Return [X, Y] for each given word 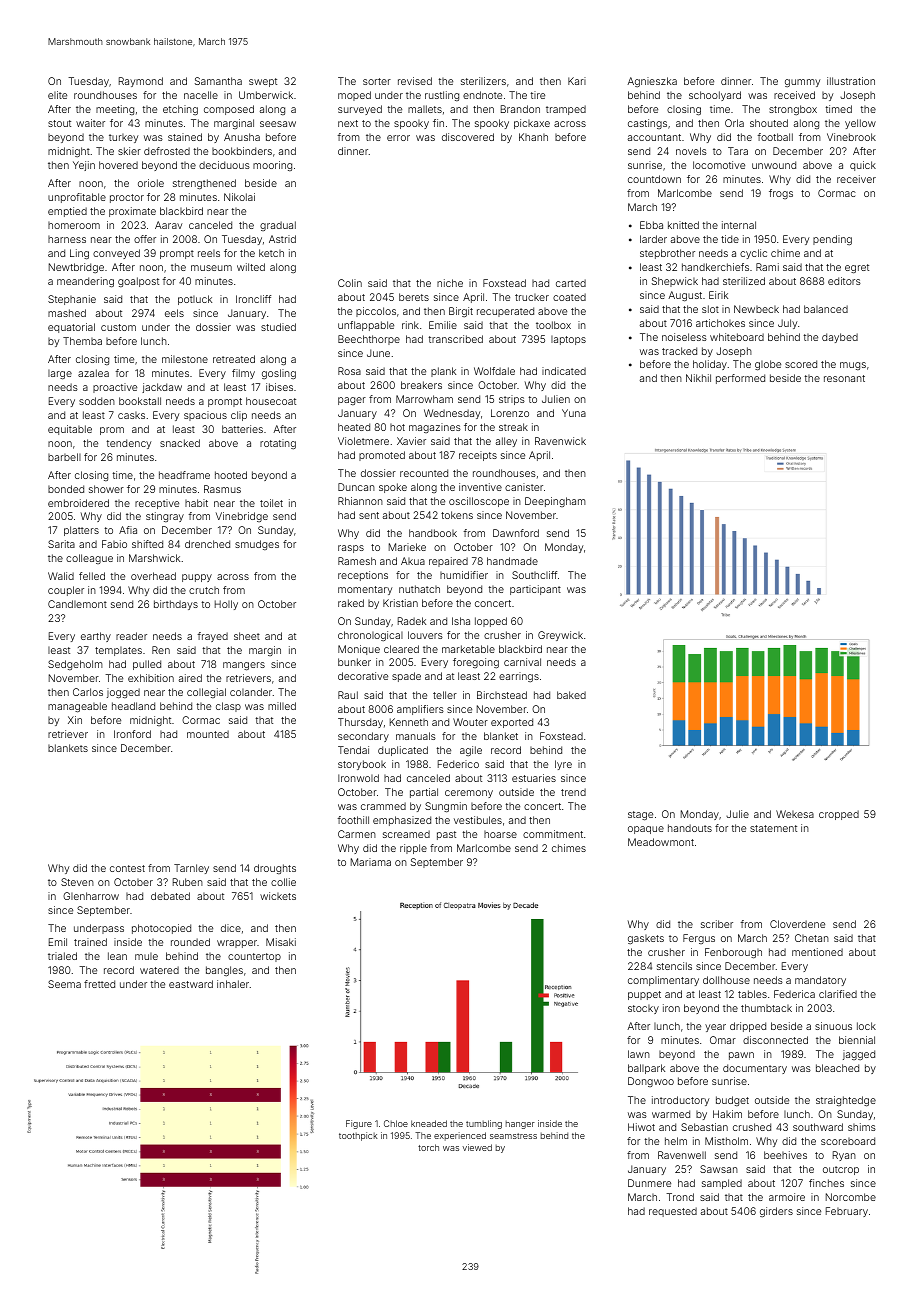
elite [57, 95]
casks [131, 415]
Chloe [396, 1123]
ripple [413, 849]
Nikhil [698, 378]
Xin [75, 720]
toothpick [358, 1136]
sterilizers [483, 81]
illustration [851, 81]
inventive [480, 487]
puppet [644, 995]
